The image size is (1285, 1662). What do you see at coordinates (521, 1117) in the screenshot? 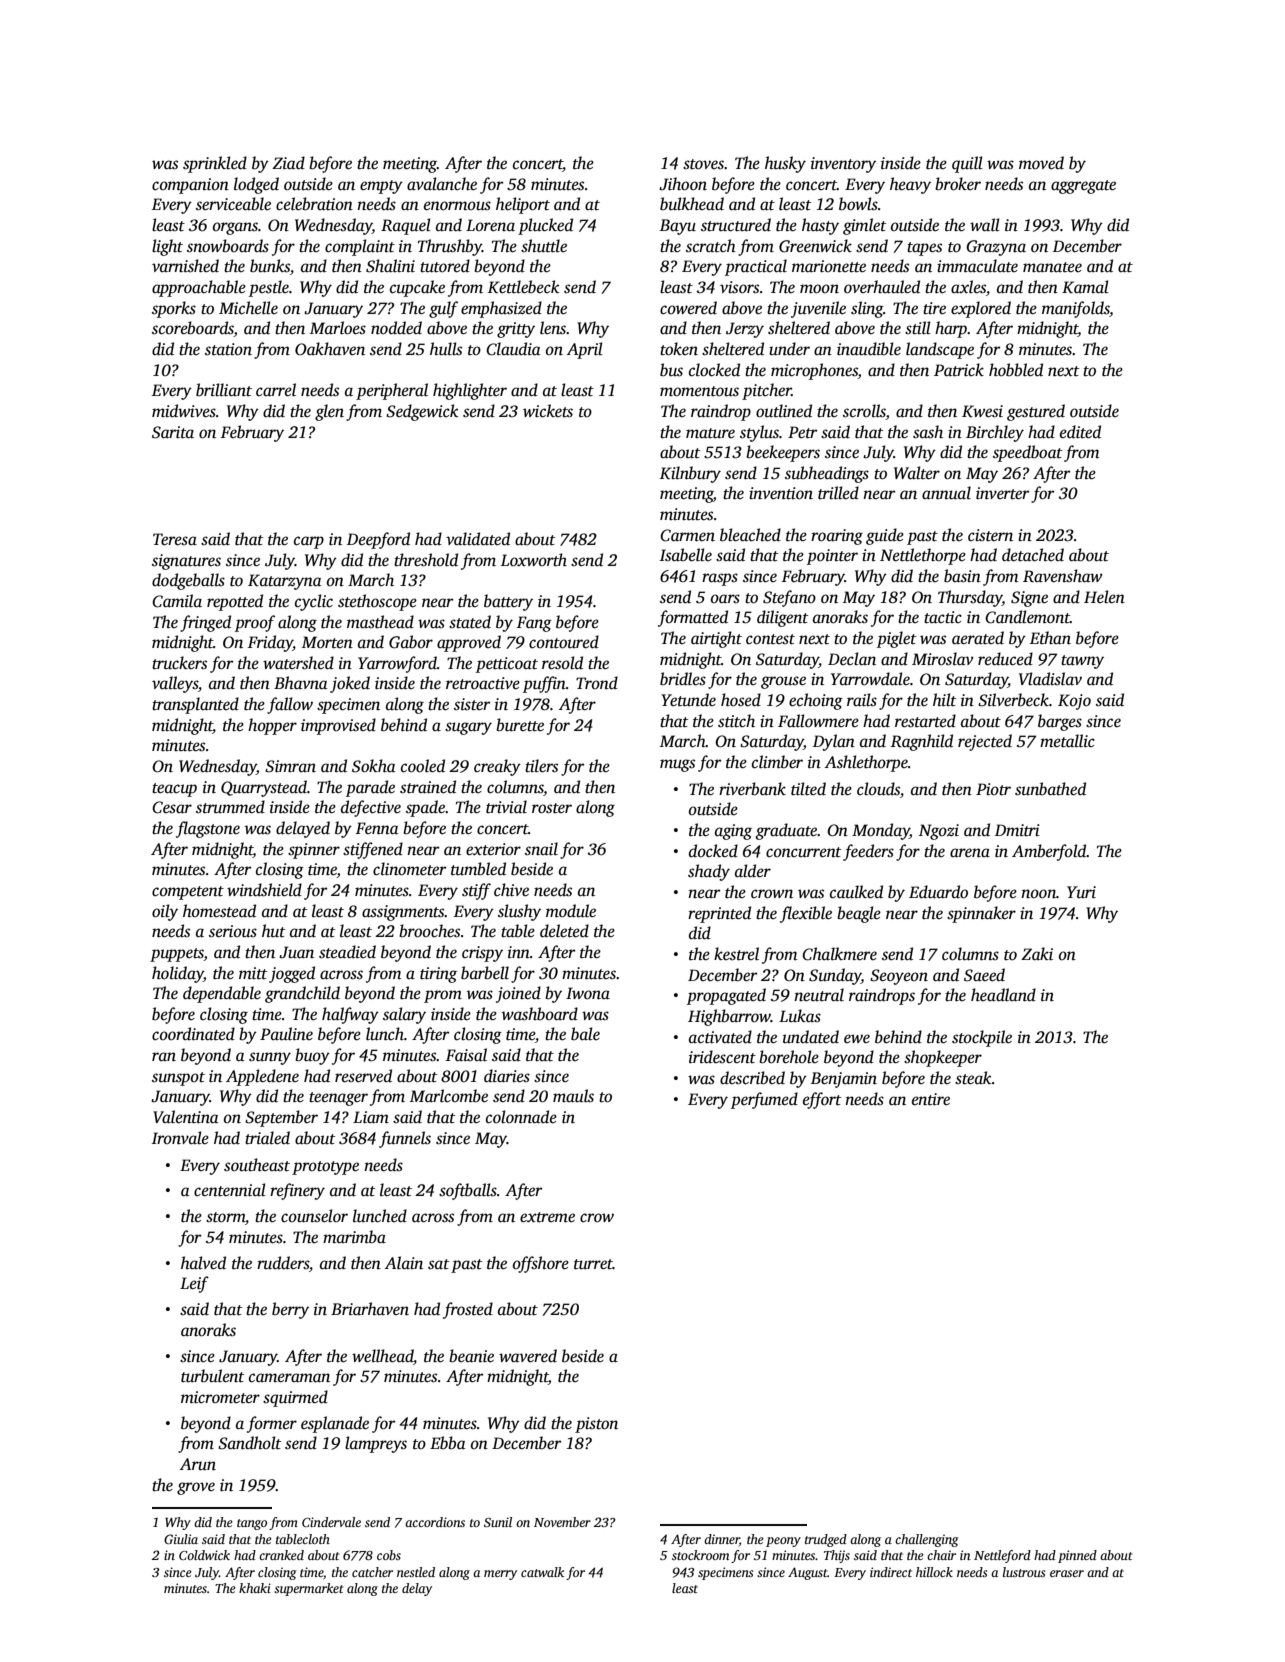
I see `colonnade` at bounding box center [521, 1117].
